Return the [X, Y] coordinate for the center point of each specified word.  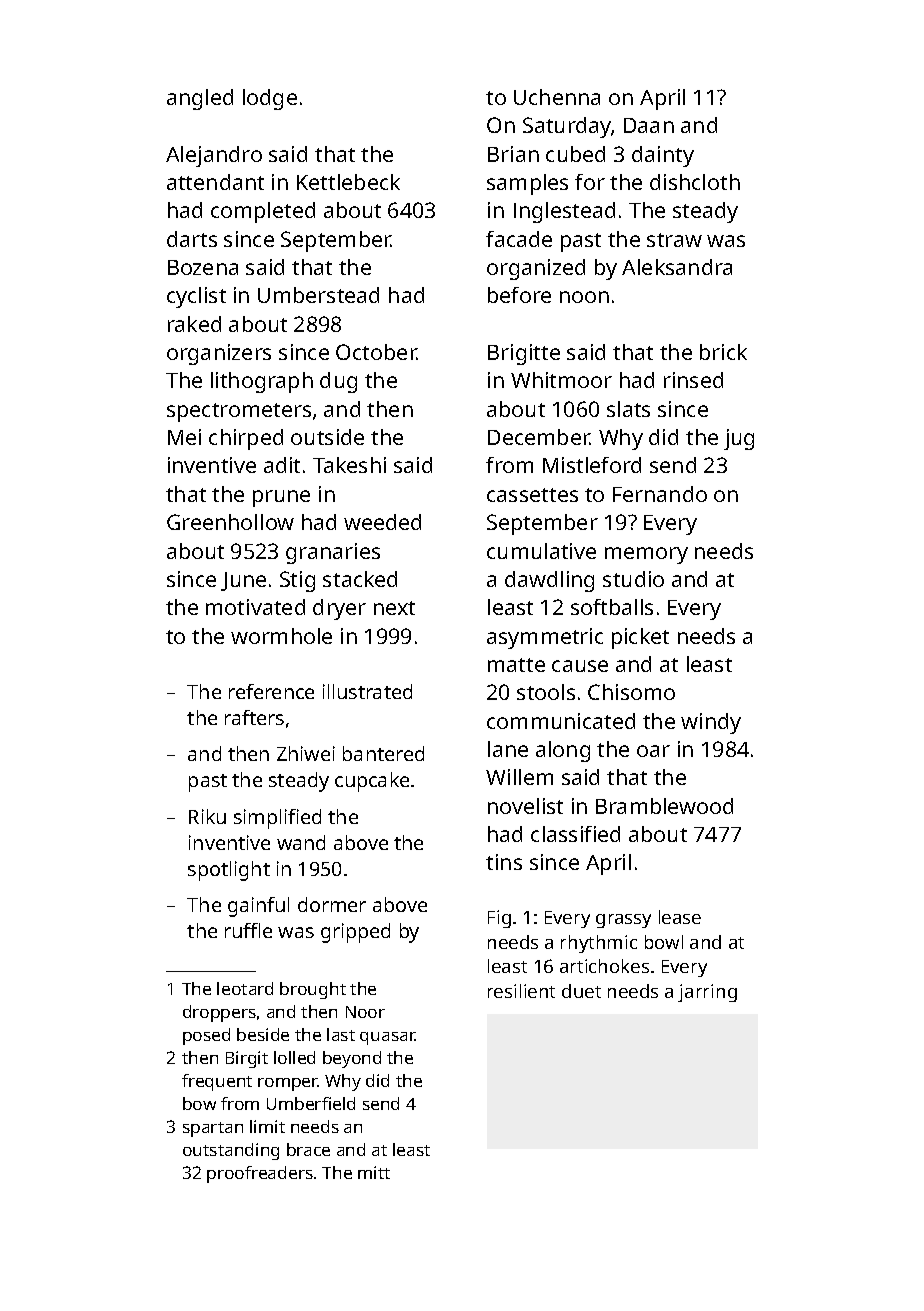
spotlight [229, 871]
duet [581, 991]
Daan [649, 125]
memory [646, 555]
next [394, 608]
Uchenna [557, 97]
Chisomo [631, 692]
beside [263, 1034]
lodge [270, 99]
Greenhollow [230, 522]
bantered [383, 753]
